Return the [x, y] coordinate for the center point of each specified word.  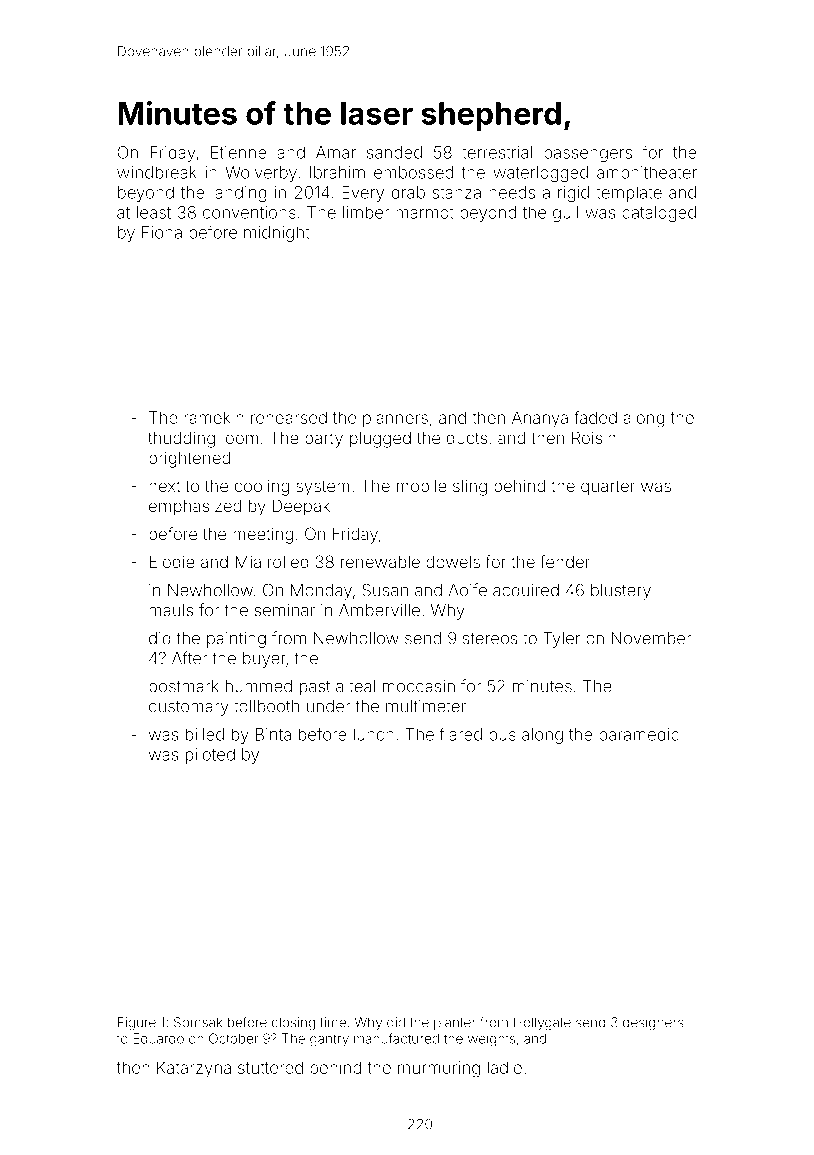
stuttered [270, 1067]
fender [565, 561]
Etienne [239, 152]
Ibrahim [337, 172]
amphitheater [647, 174]
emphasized [195, 507]
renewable [380, 562]
